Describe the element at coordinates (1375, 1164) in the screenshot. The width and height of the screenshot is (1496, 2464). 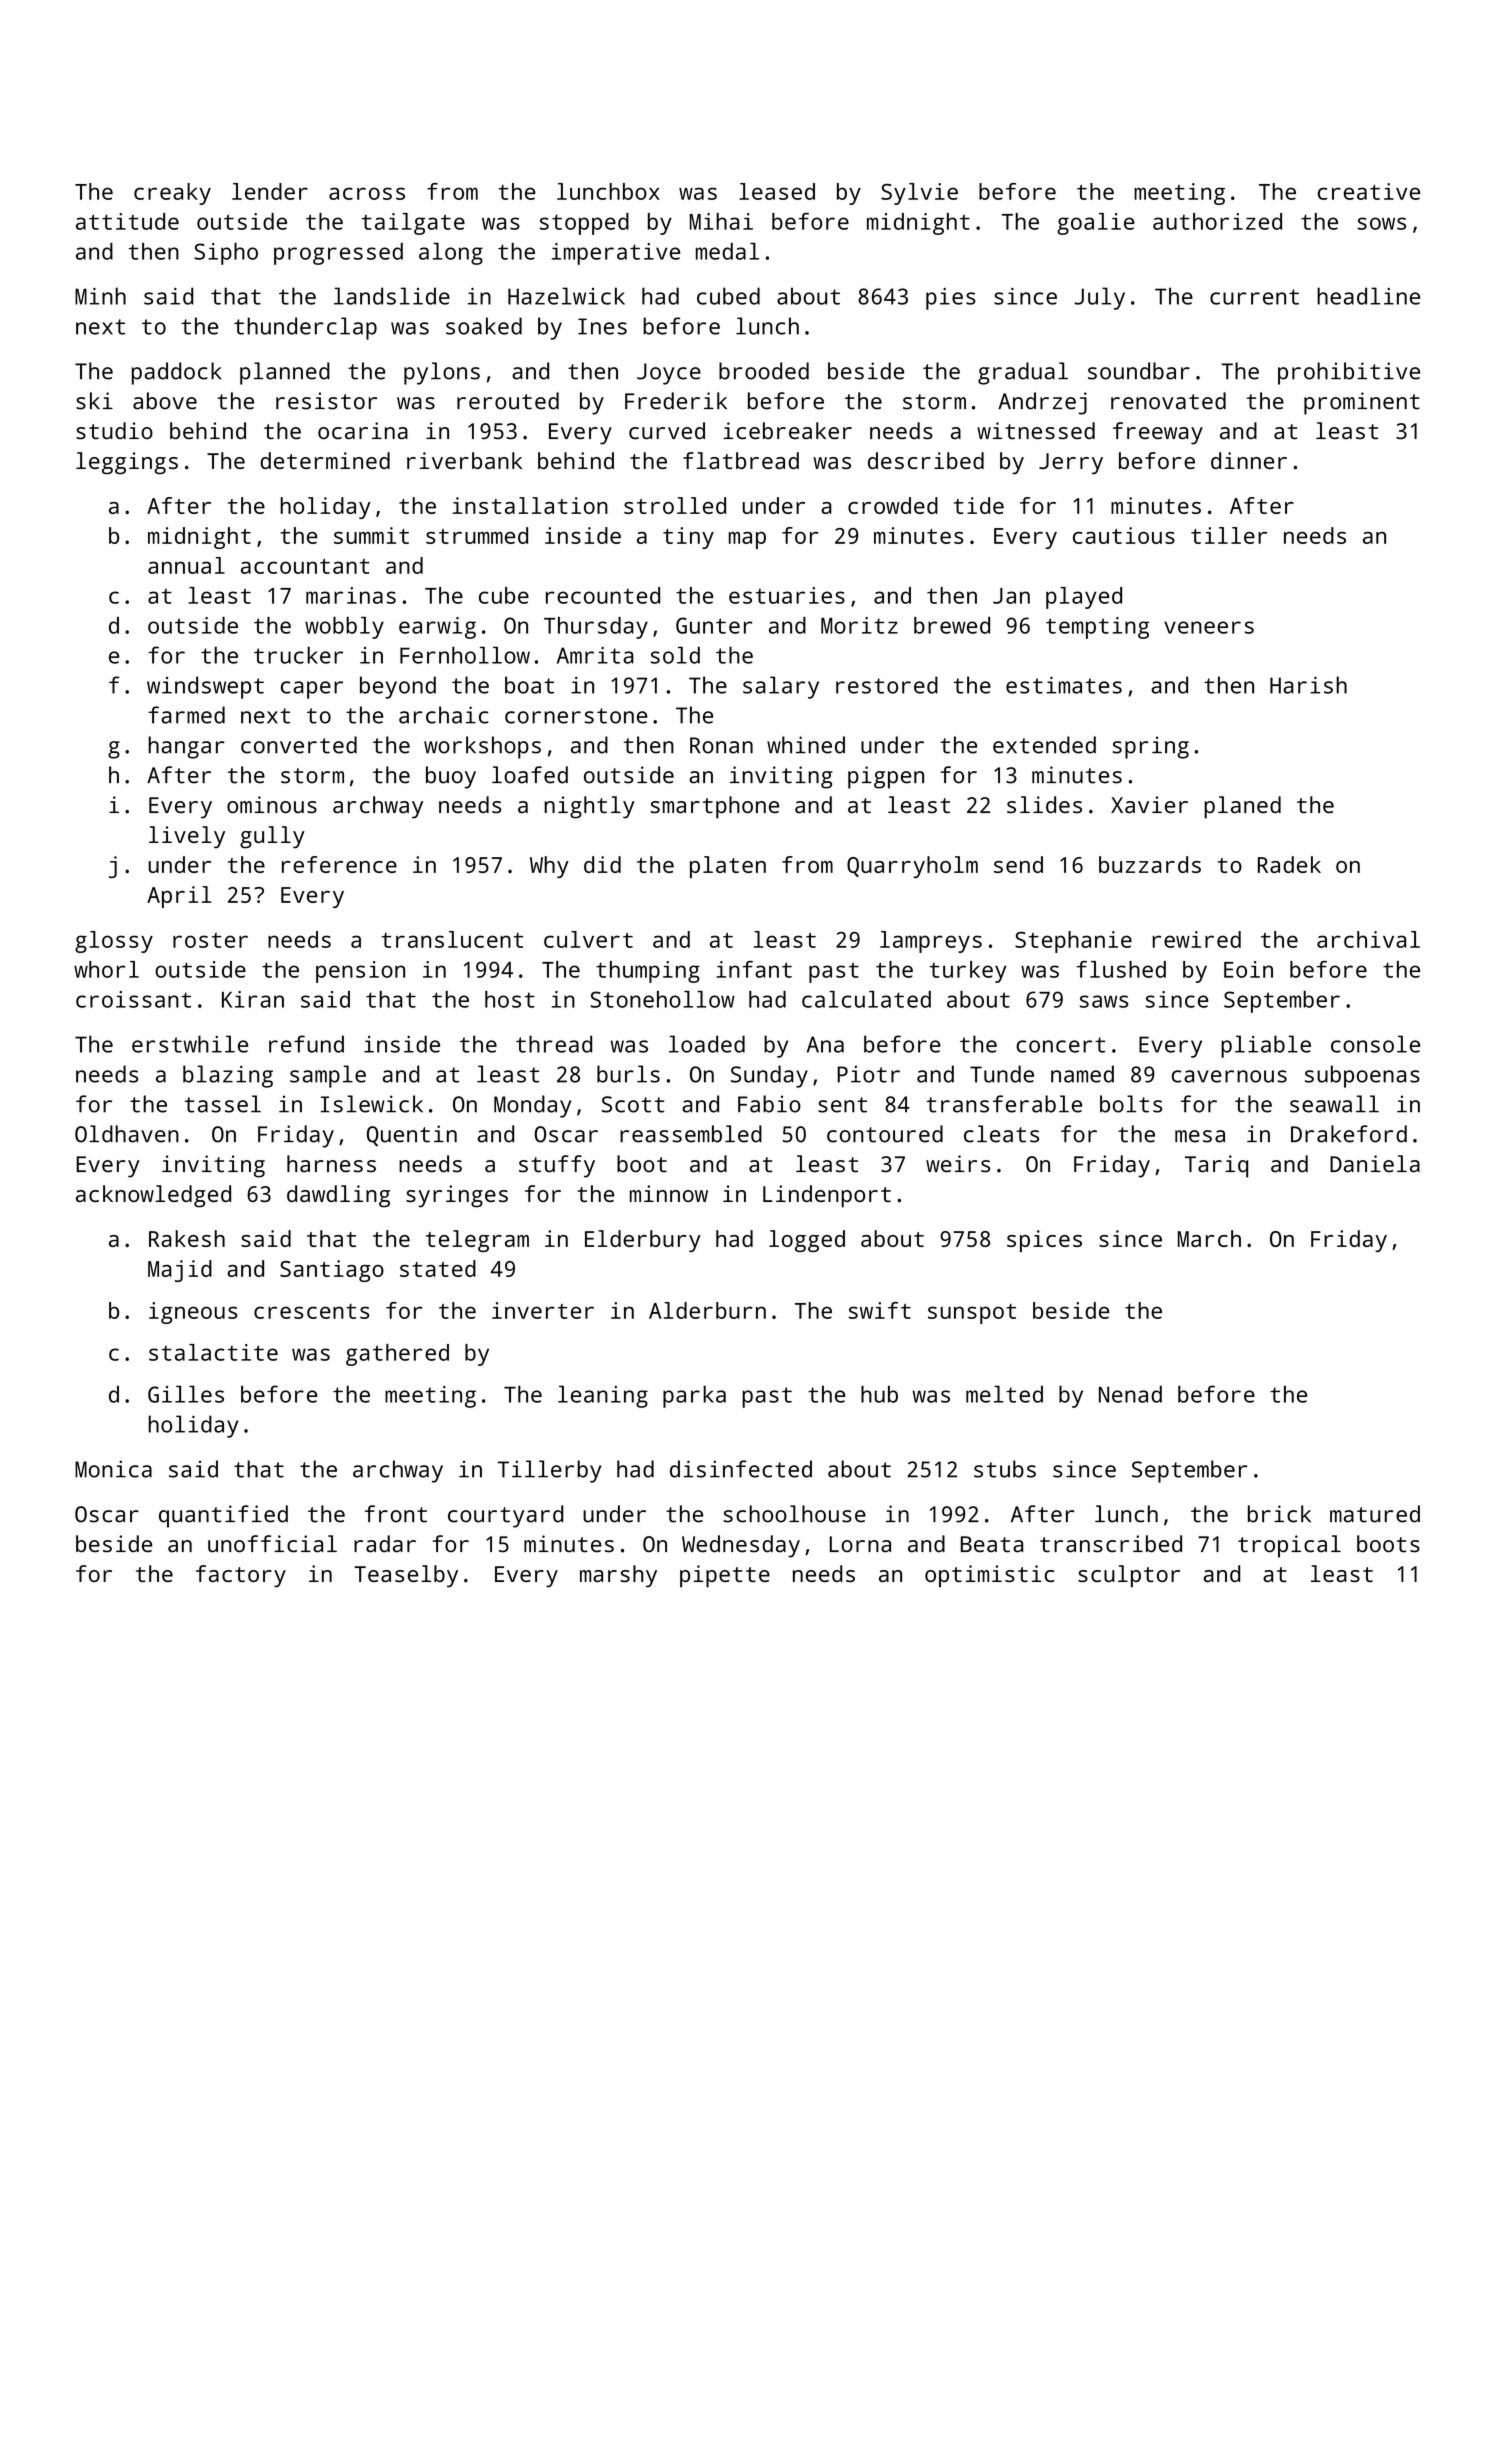
I see `Daniela` at that location.
